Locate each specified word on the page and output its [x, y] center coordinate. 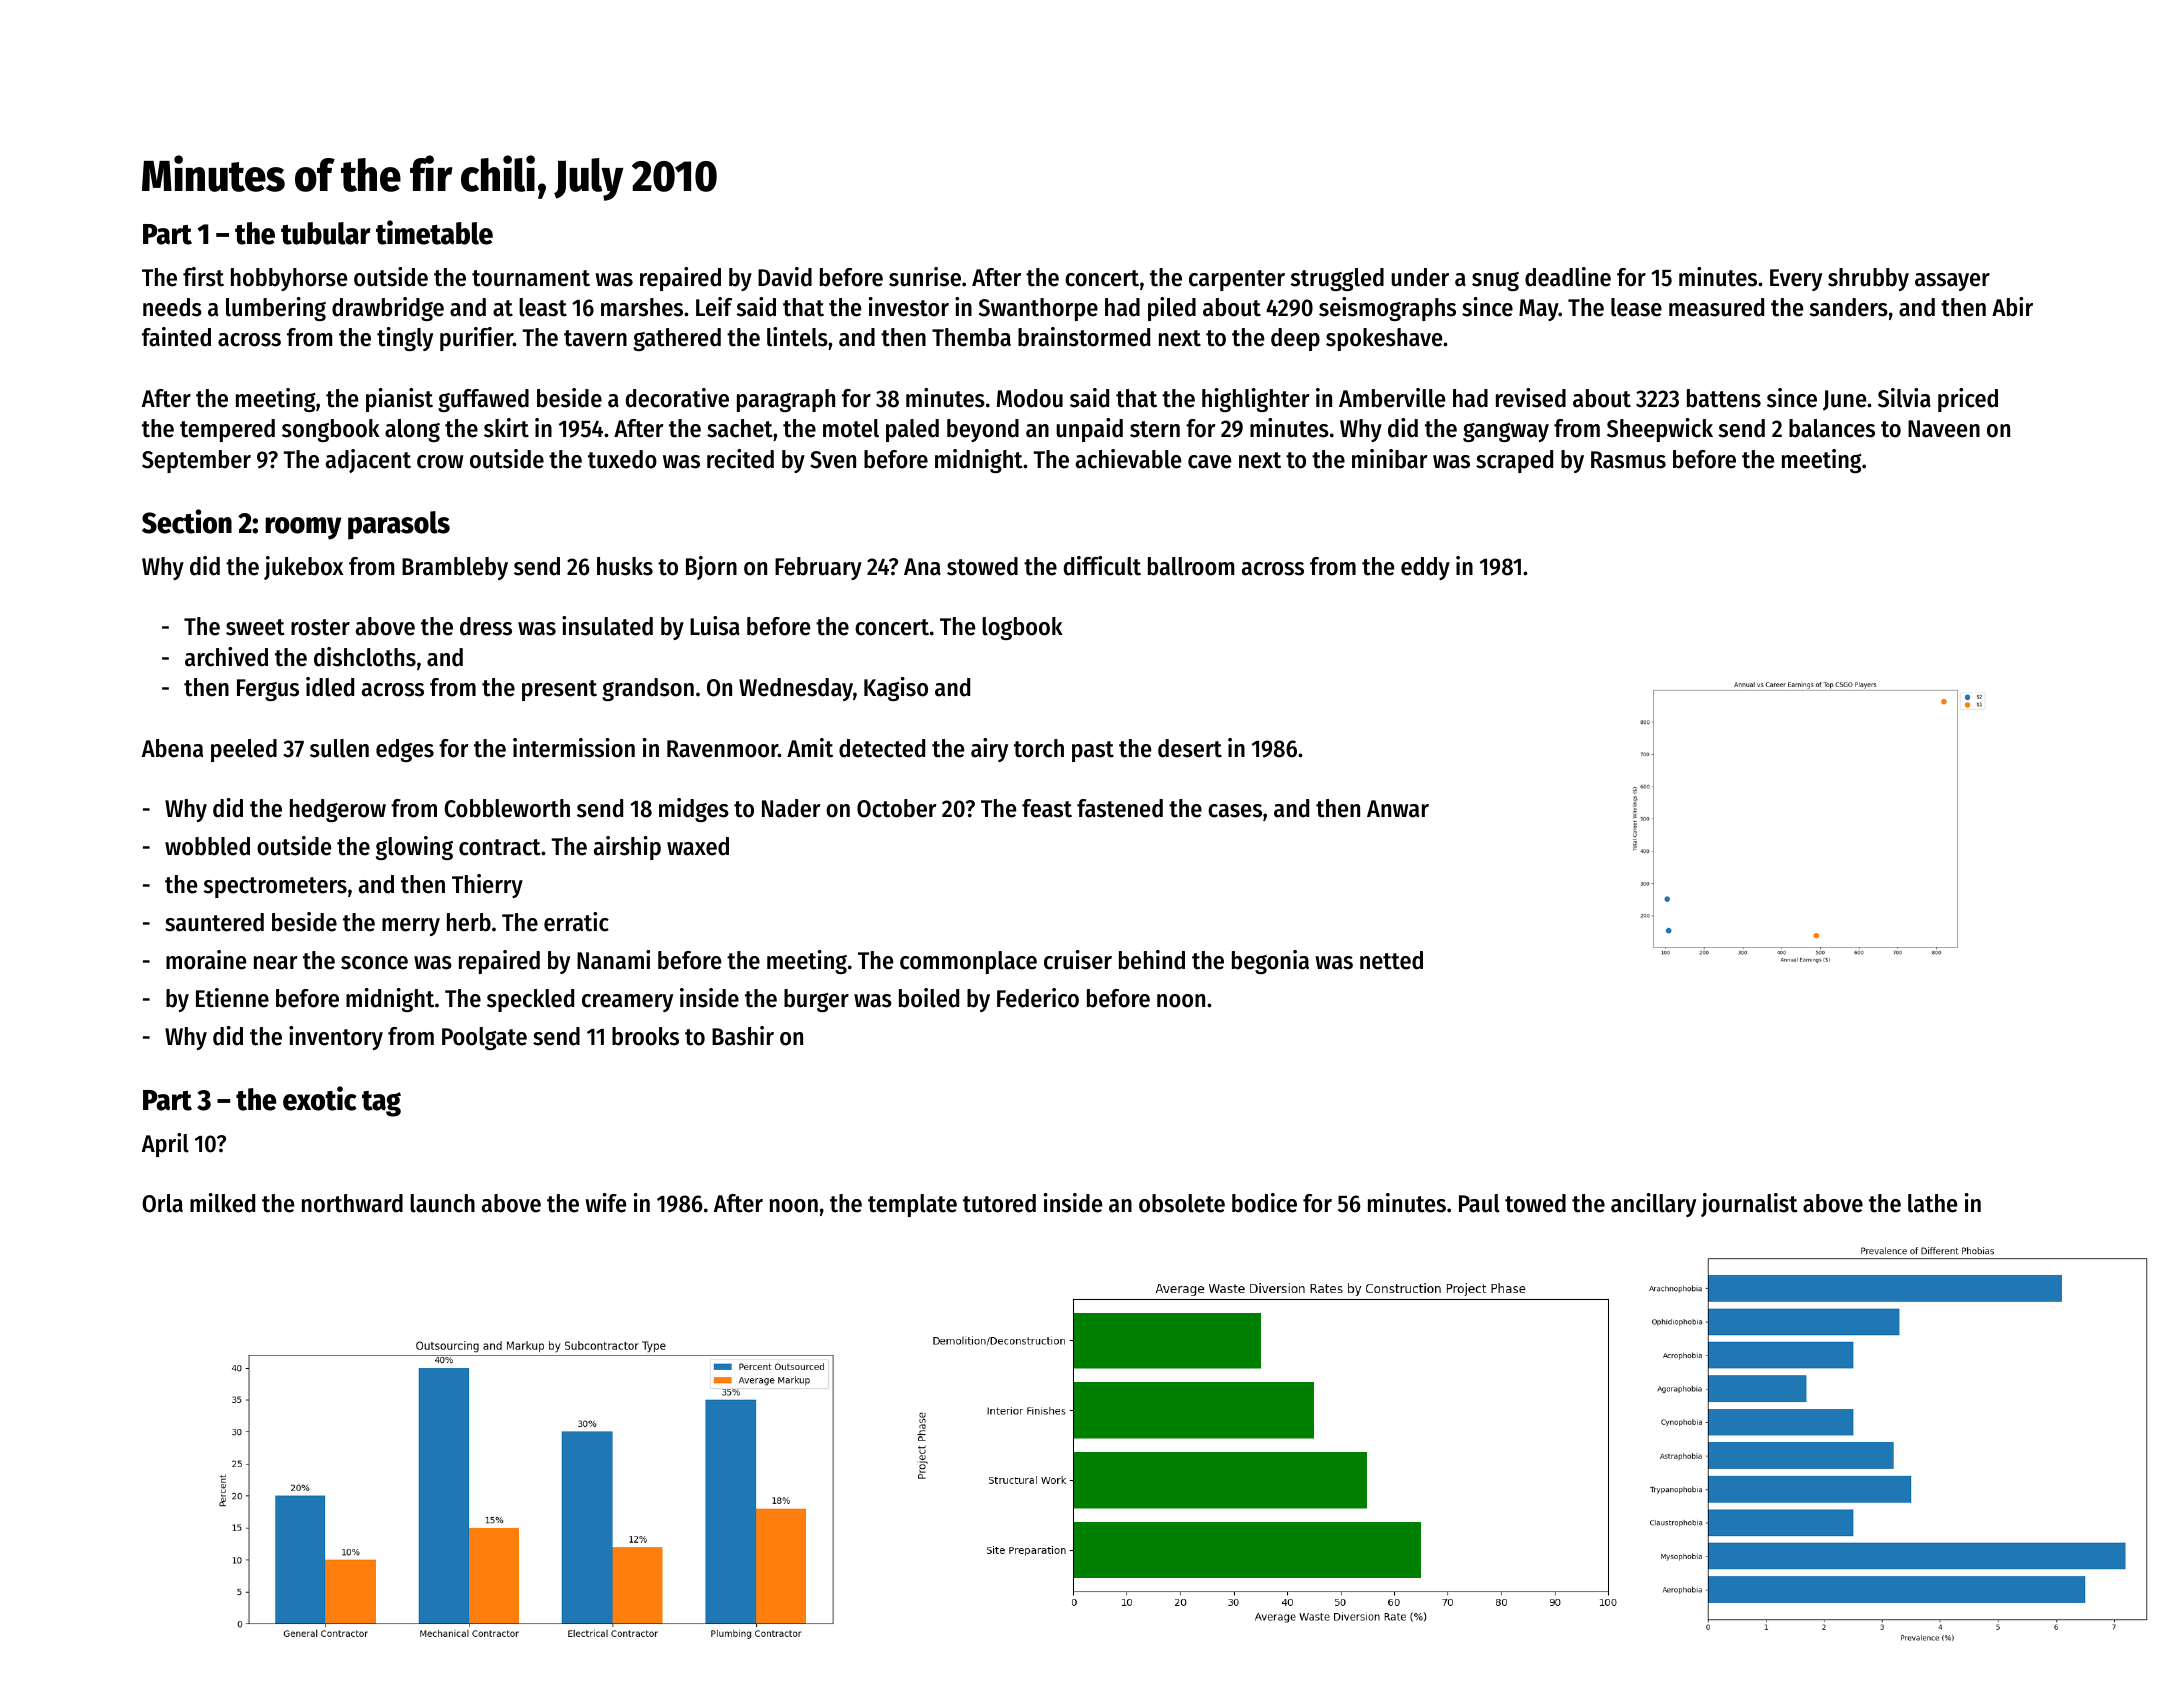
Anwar [1398, 809]
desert [1190, 748]
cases [1235, 811]
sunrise [925, 277]
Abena [172, 748]
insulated [607, 626]
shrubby [1868, 279]
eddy [1425, 568]
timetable [434, 232]
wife [606, 1203]
